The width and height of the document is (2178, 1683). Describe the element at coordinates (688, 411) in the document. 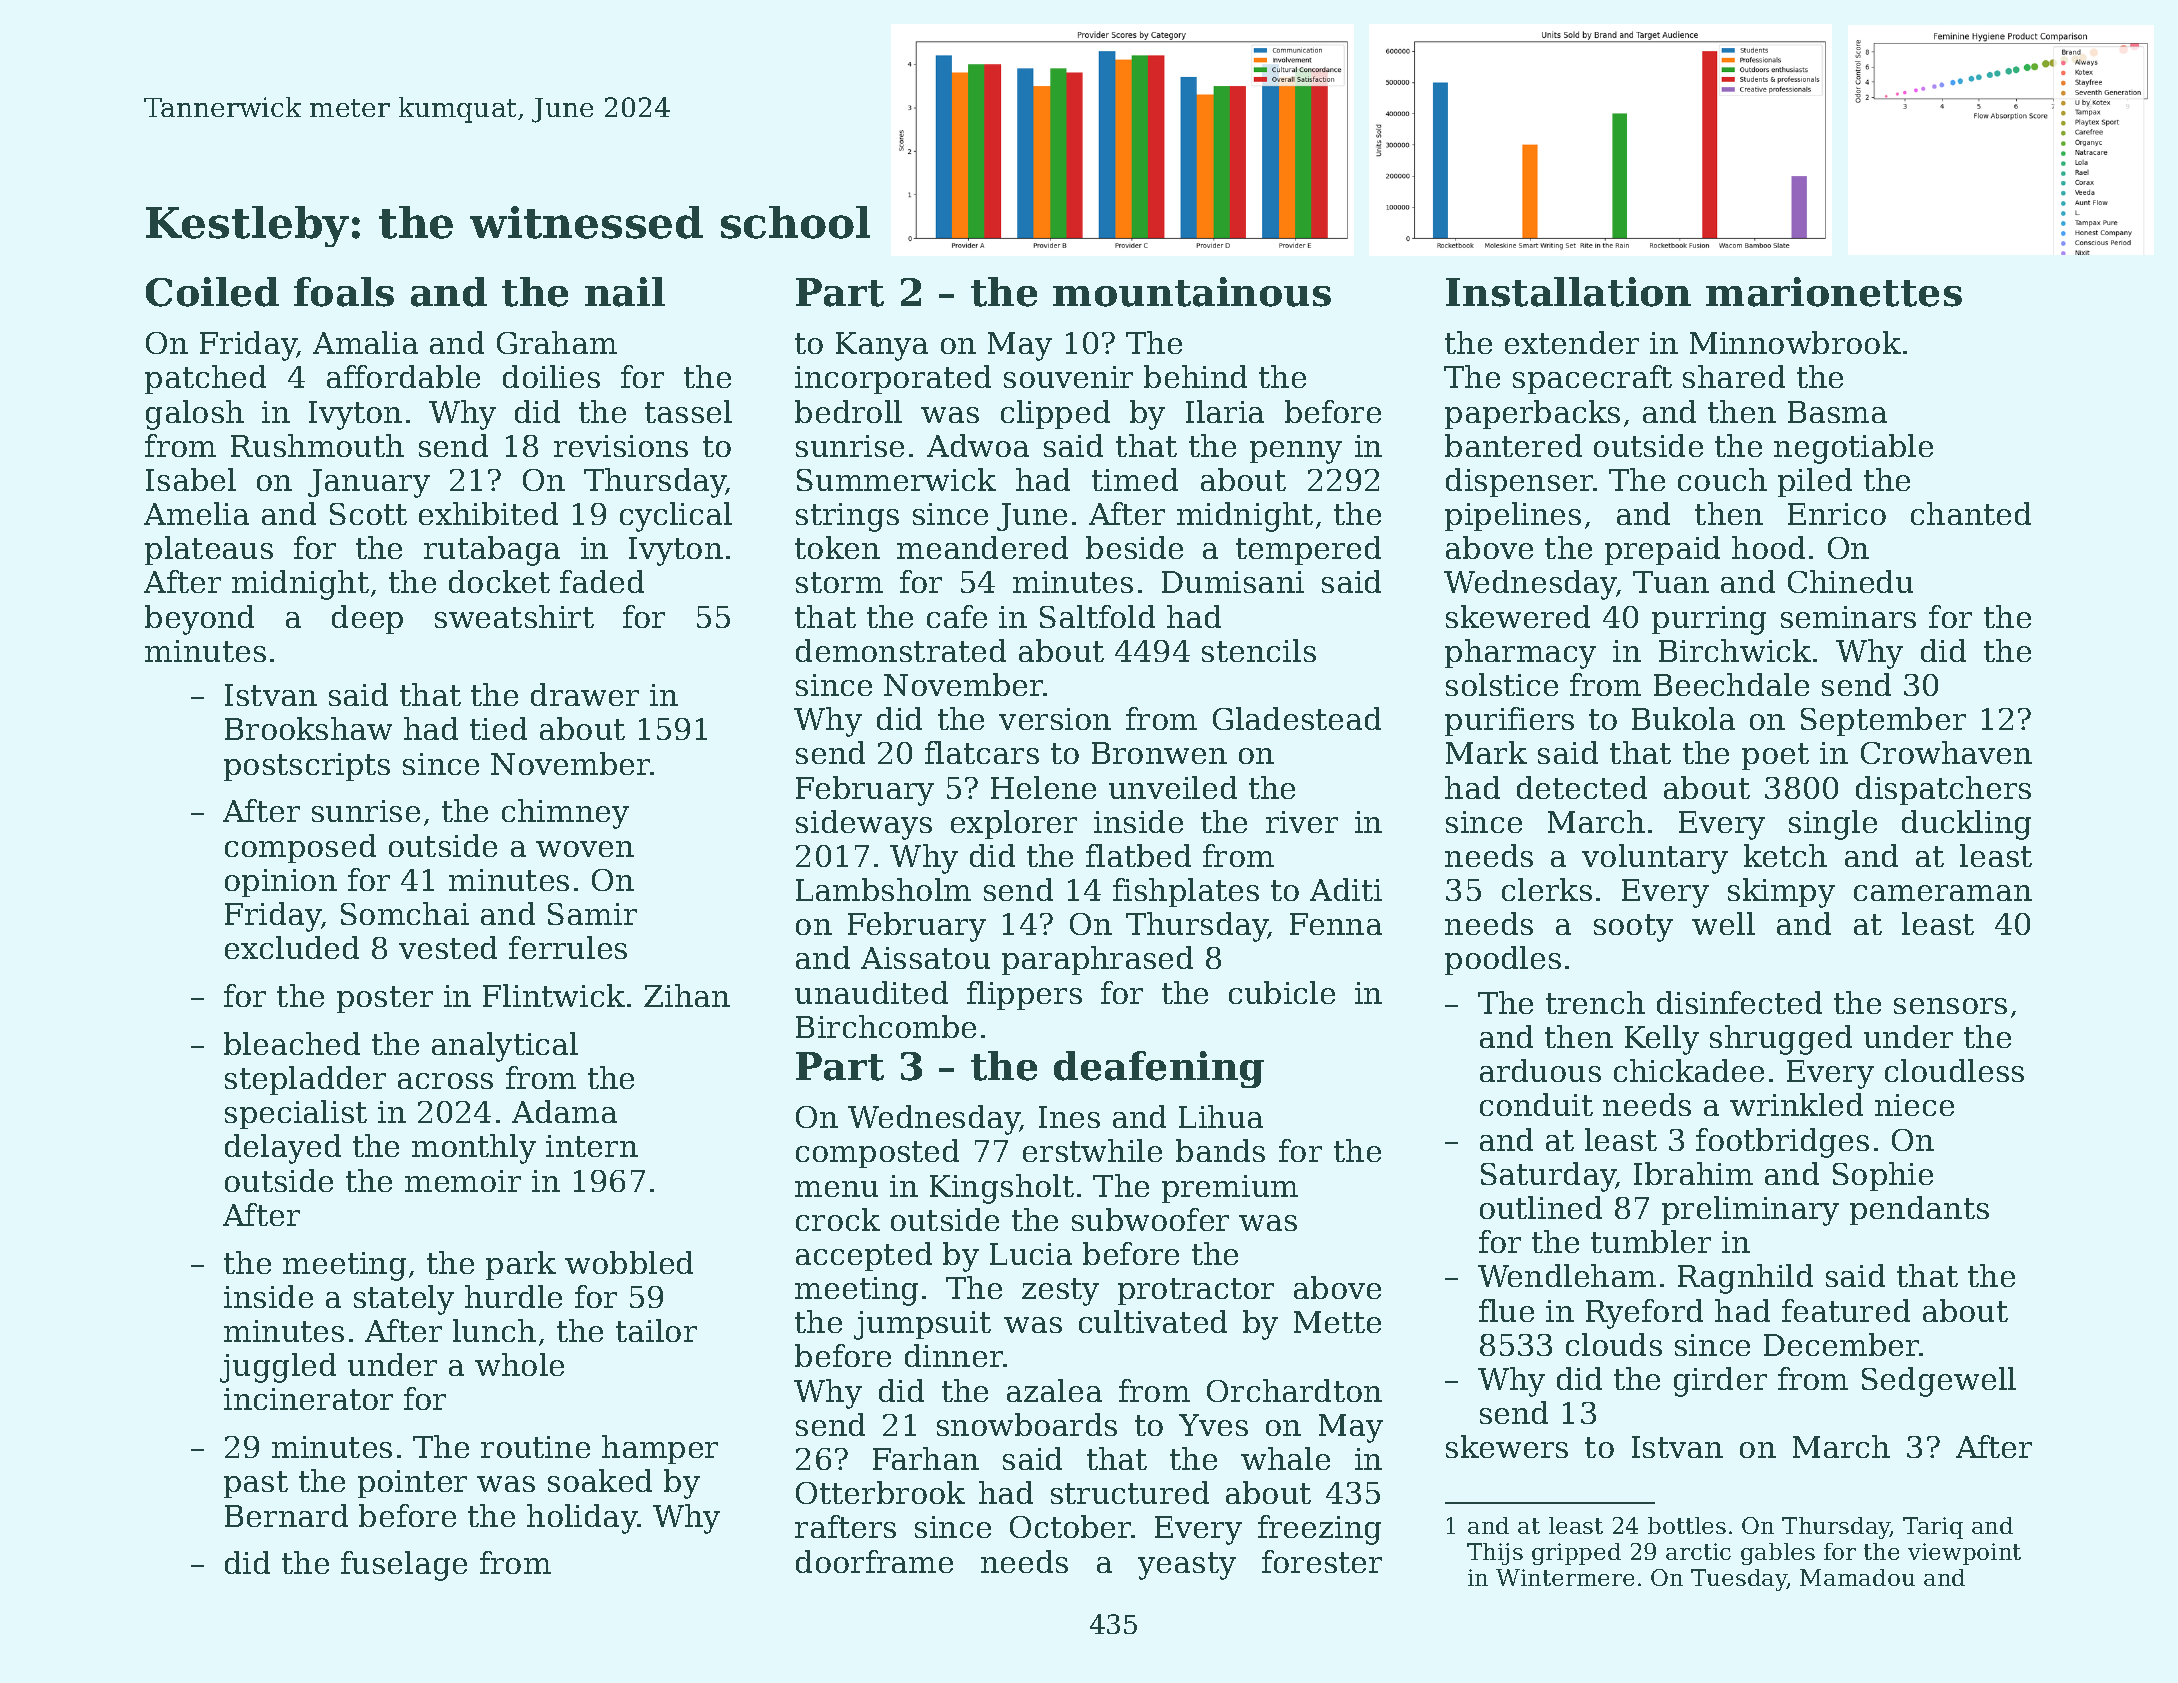

I see `tassel` at that location.
